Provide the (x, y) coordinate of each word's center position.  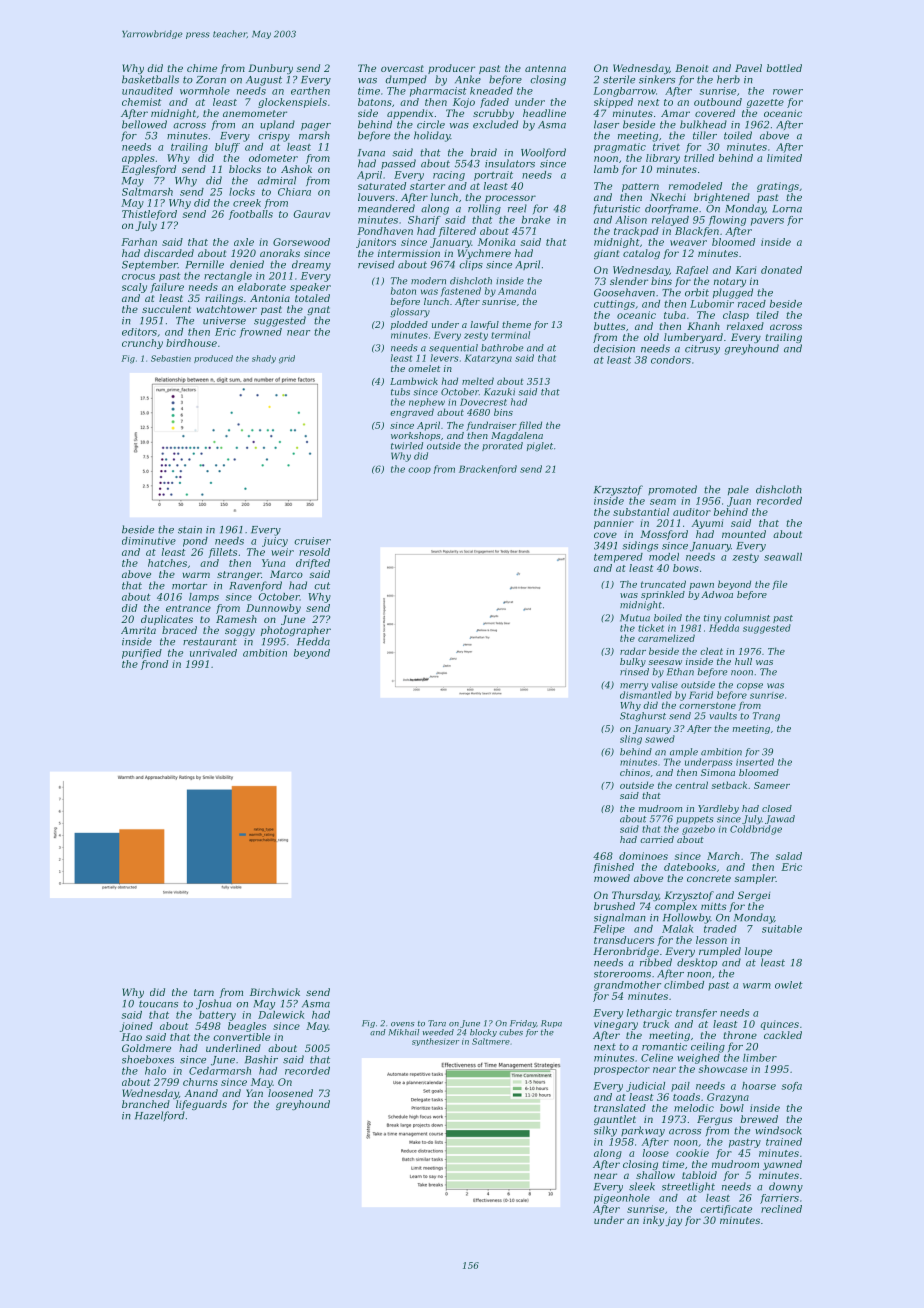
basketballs (150, 79)
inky (653, 1221)
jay (673, 1221)
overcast (402, 68)
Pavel (748, 68)
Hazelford (160, 1116)
